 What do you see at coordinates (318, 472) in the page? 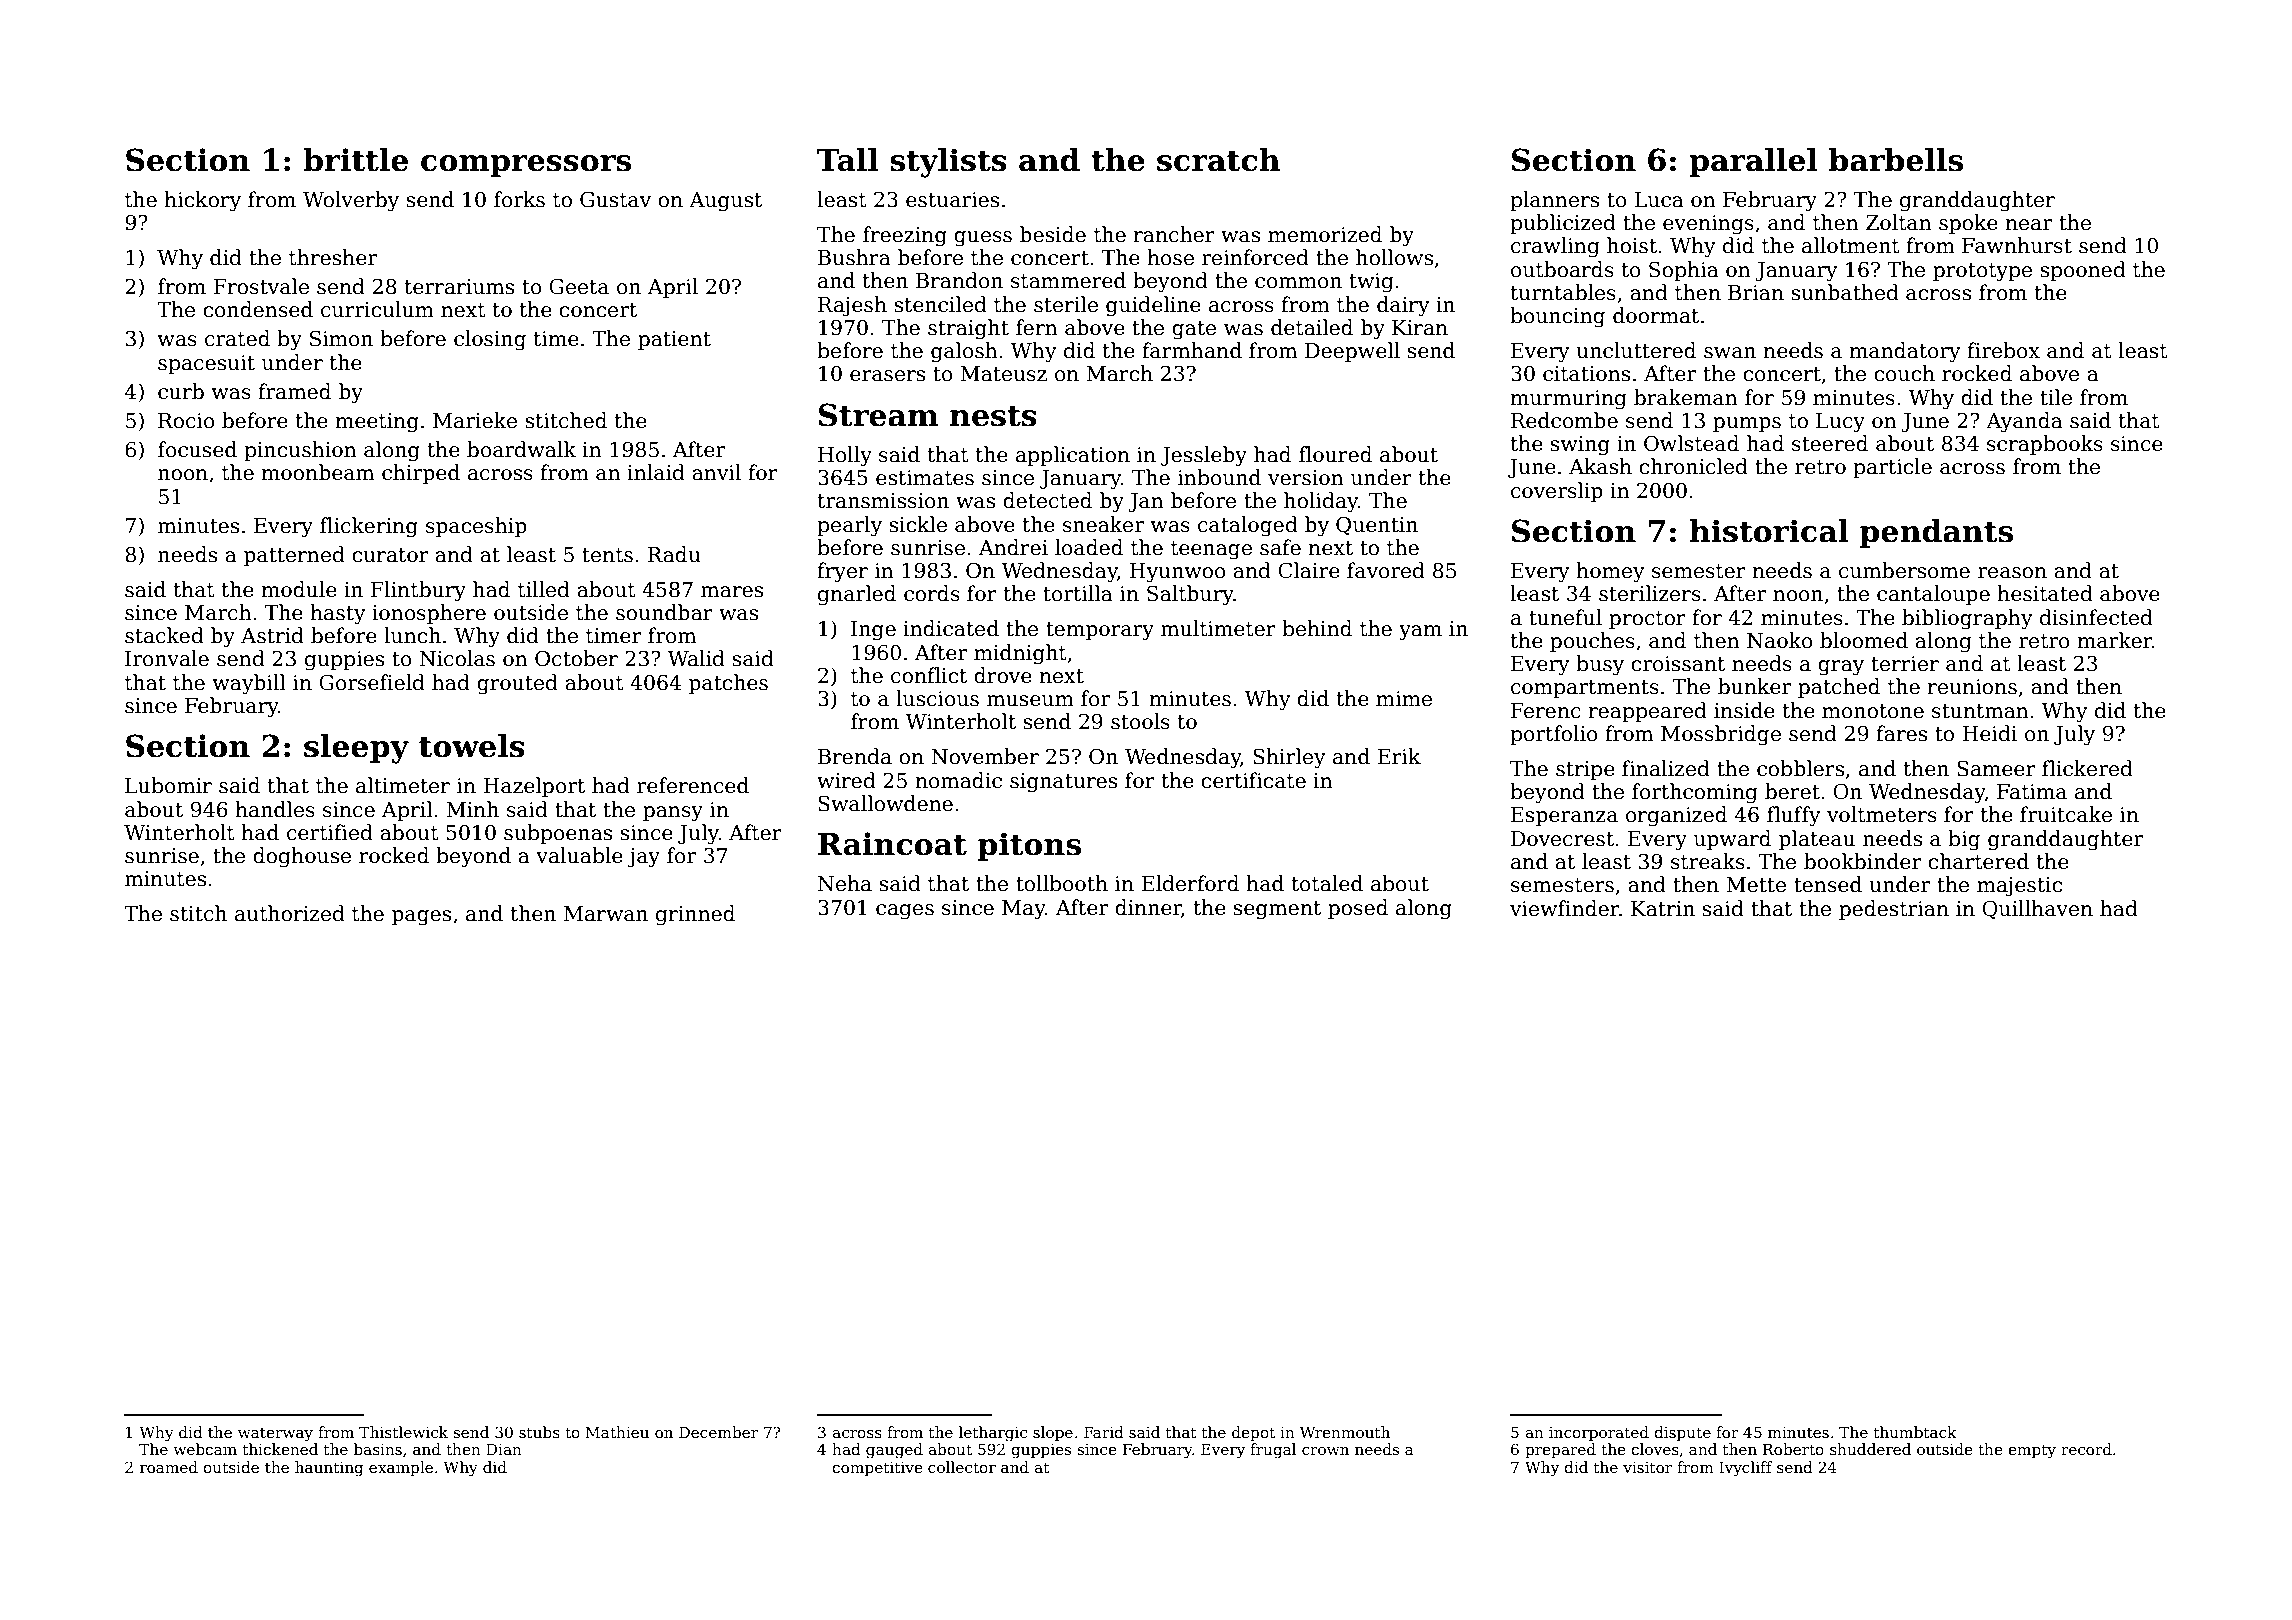
I see `moonbeam` at bounding box center [318, 472].
